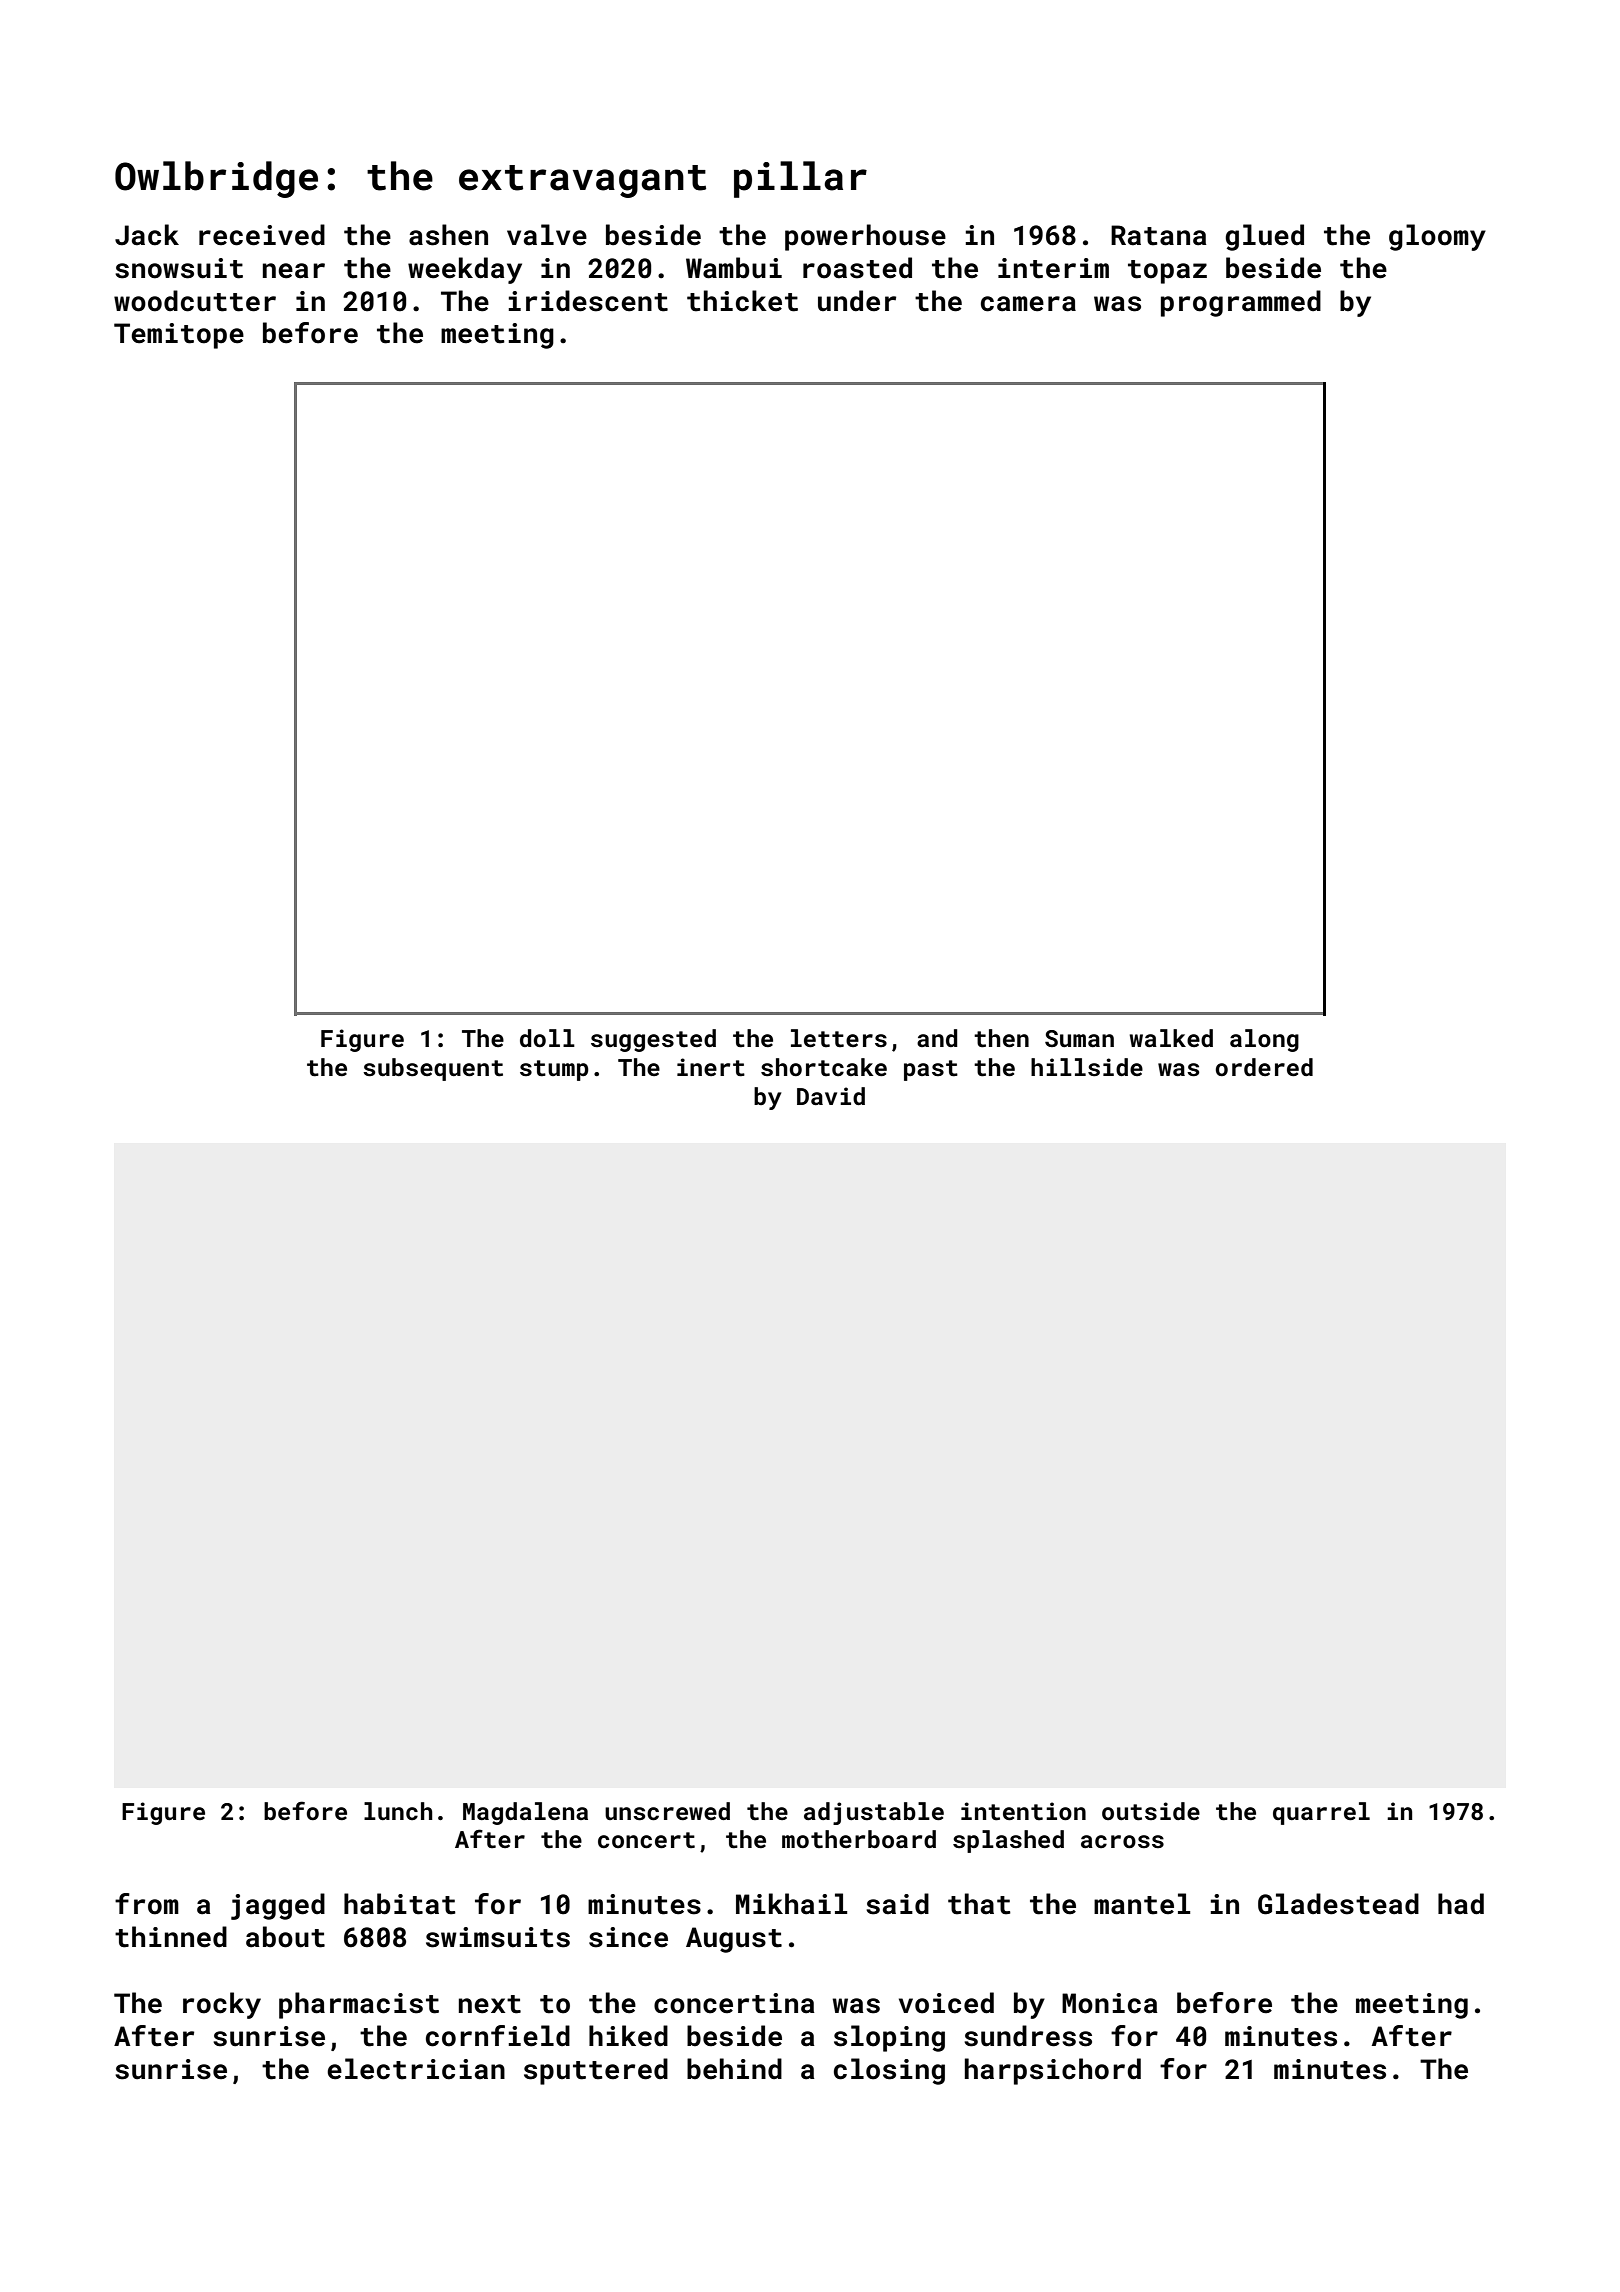 This screenshot has height=2292, width=1620. I want to click on iridescent, so click(588, 301).
